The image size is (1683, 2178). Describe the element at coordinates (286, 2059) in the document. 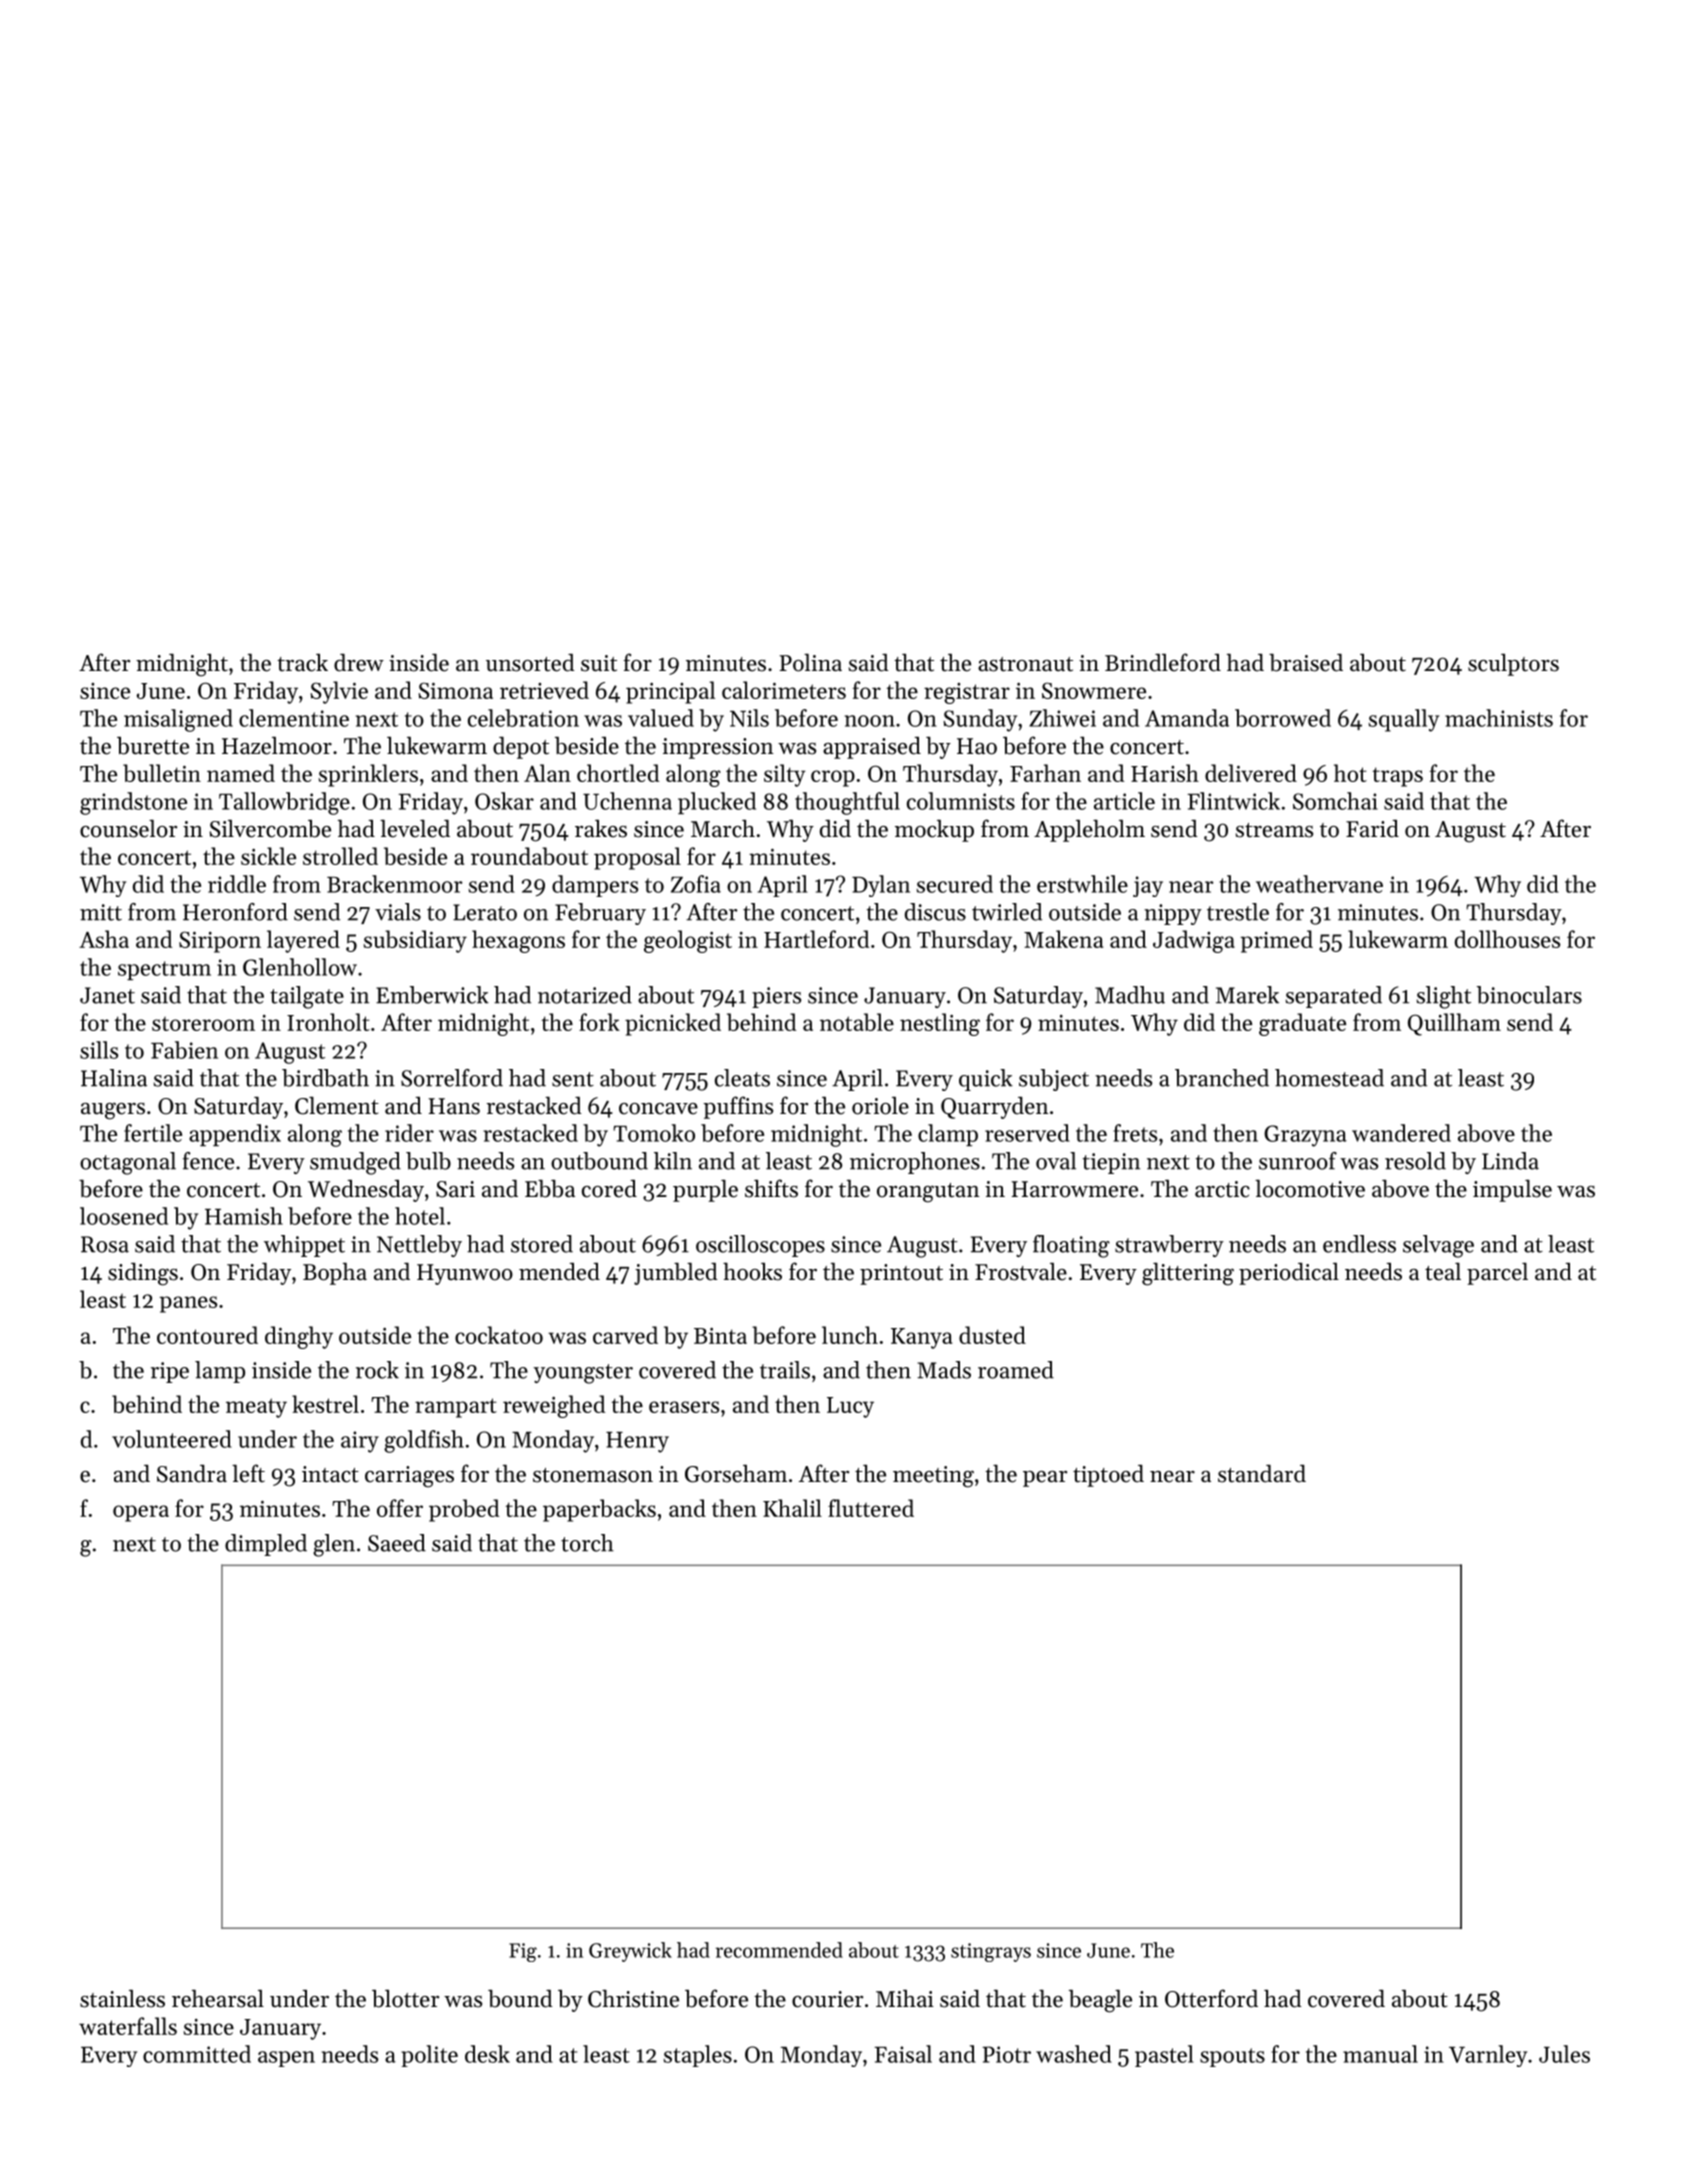

I see `aspen` at that location.
